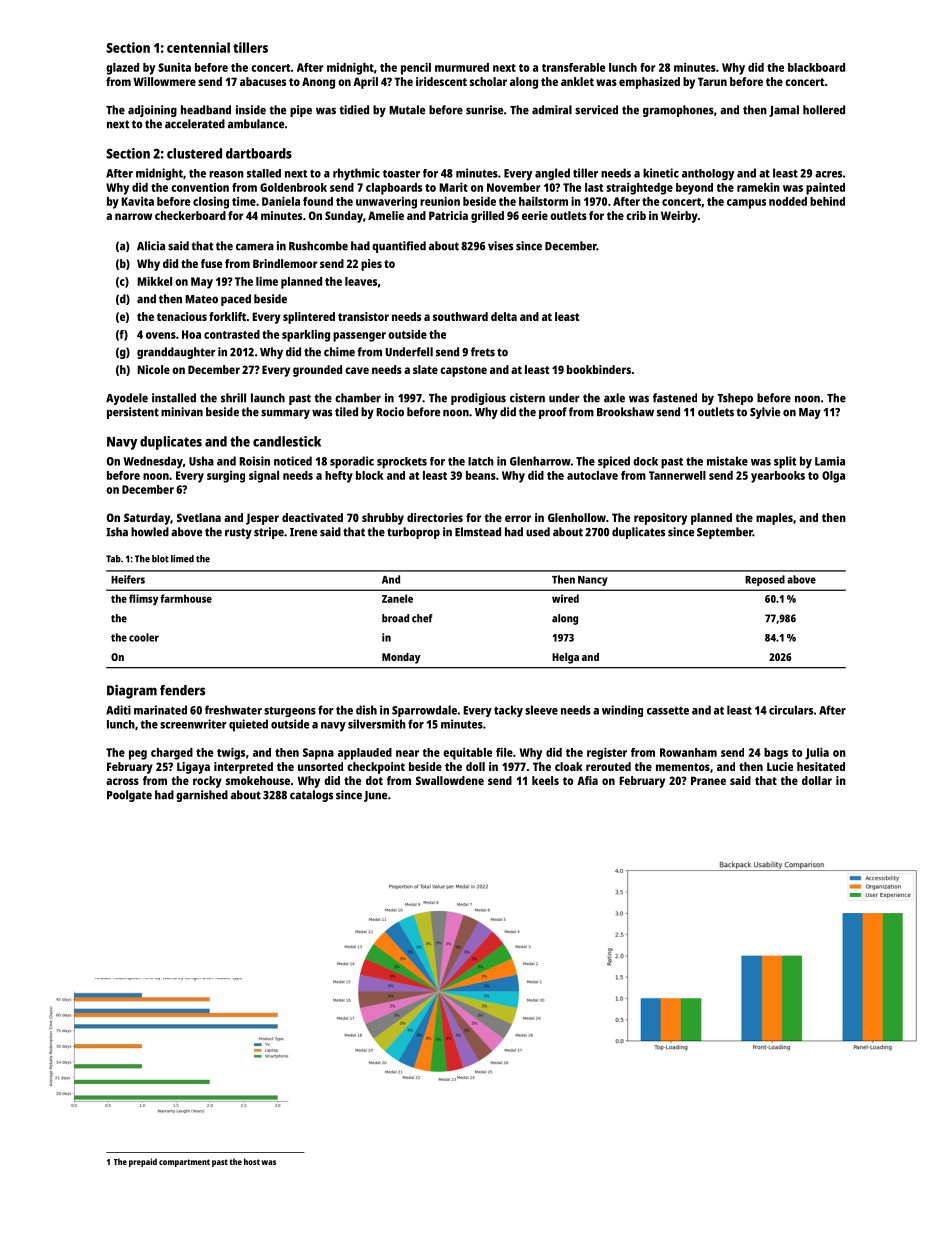  What do you see at coordinates (649, 83) in the screenshot?
I see `emphasized` at bounding box center [649, 83].
